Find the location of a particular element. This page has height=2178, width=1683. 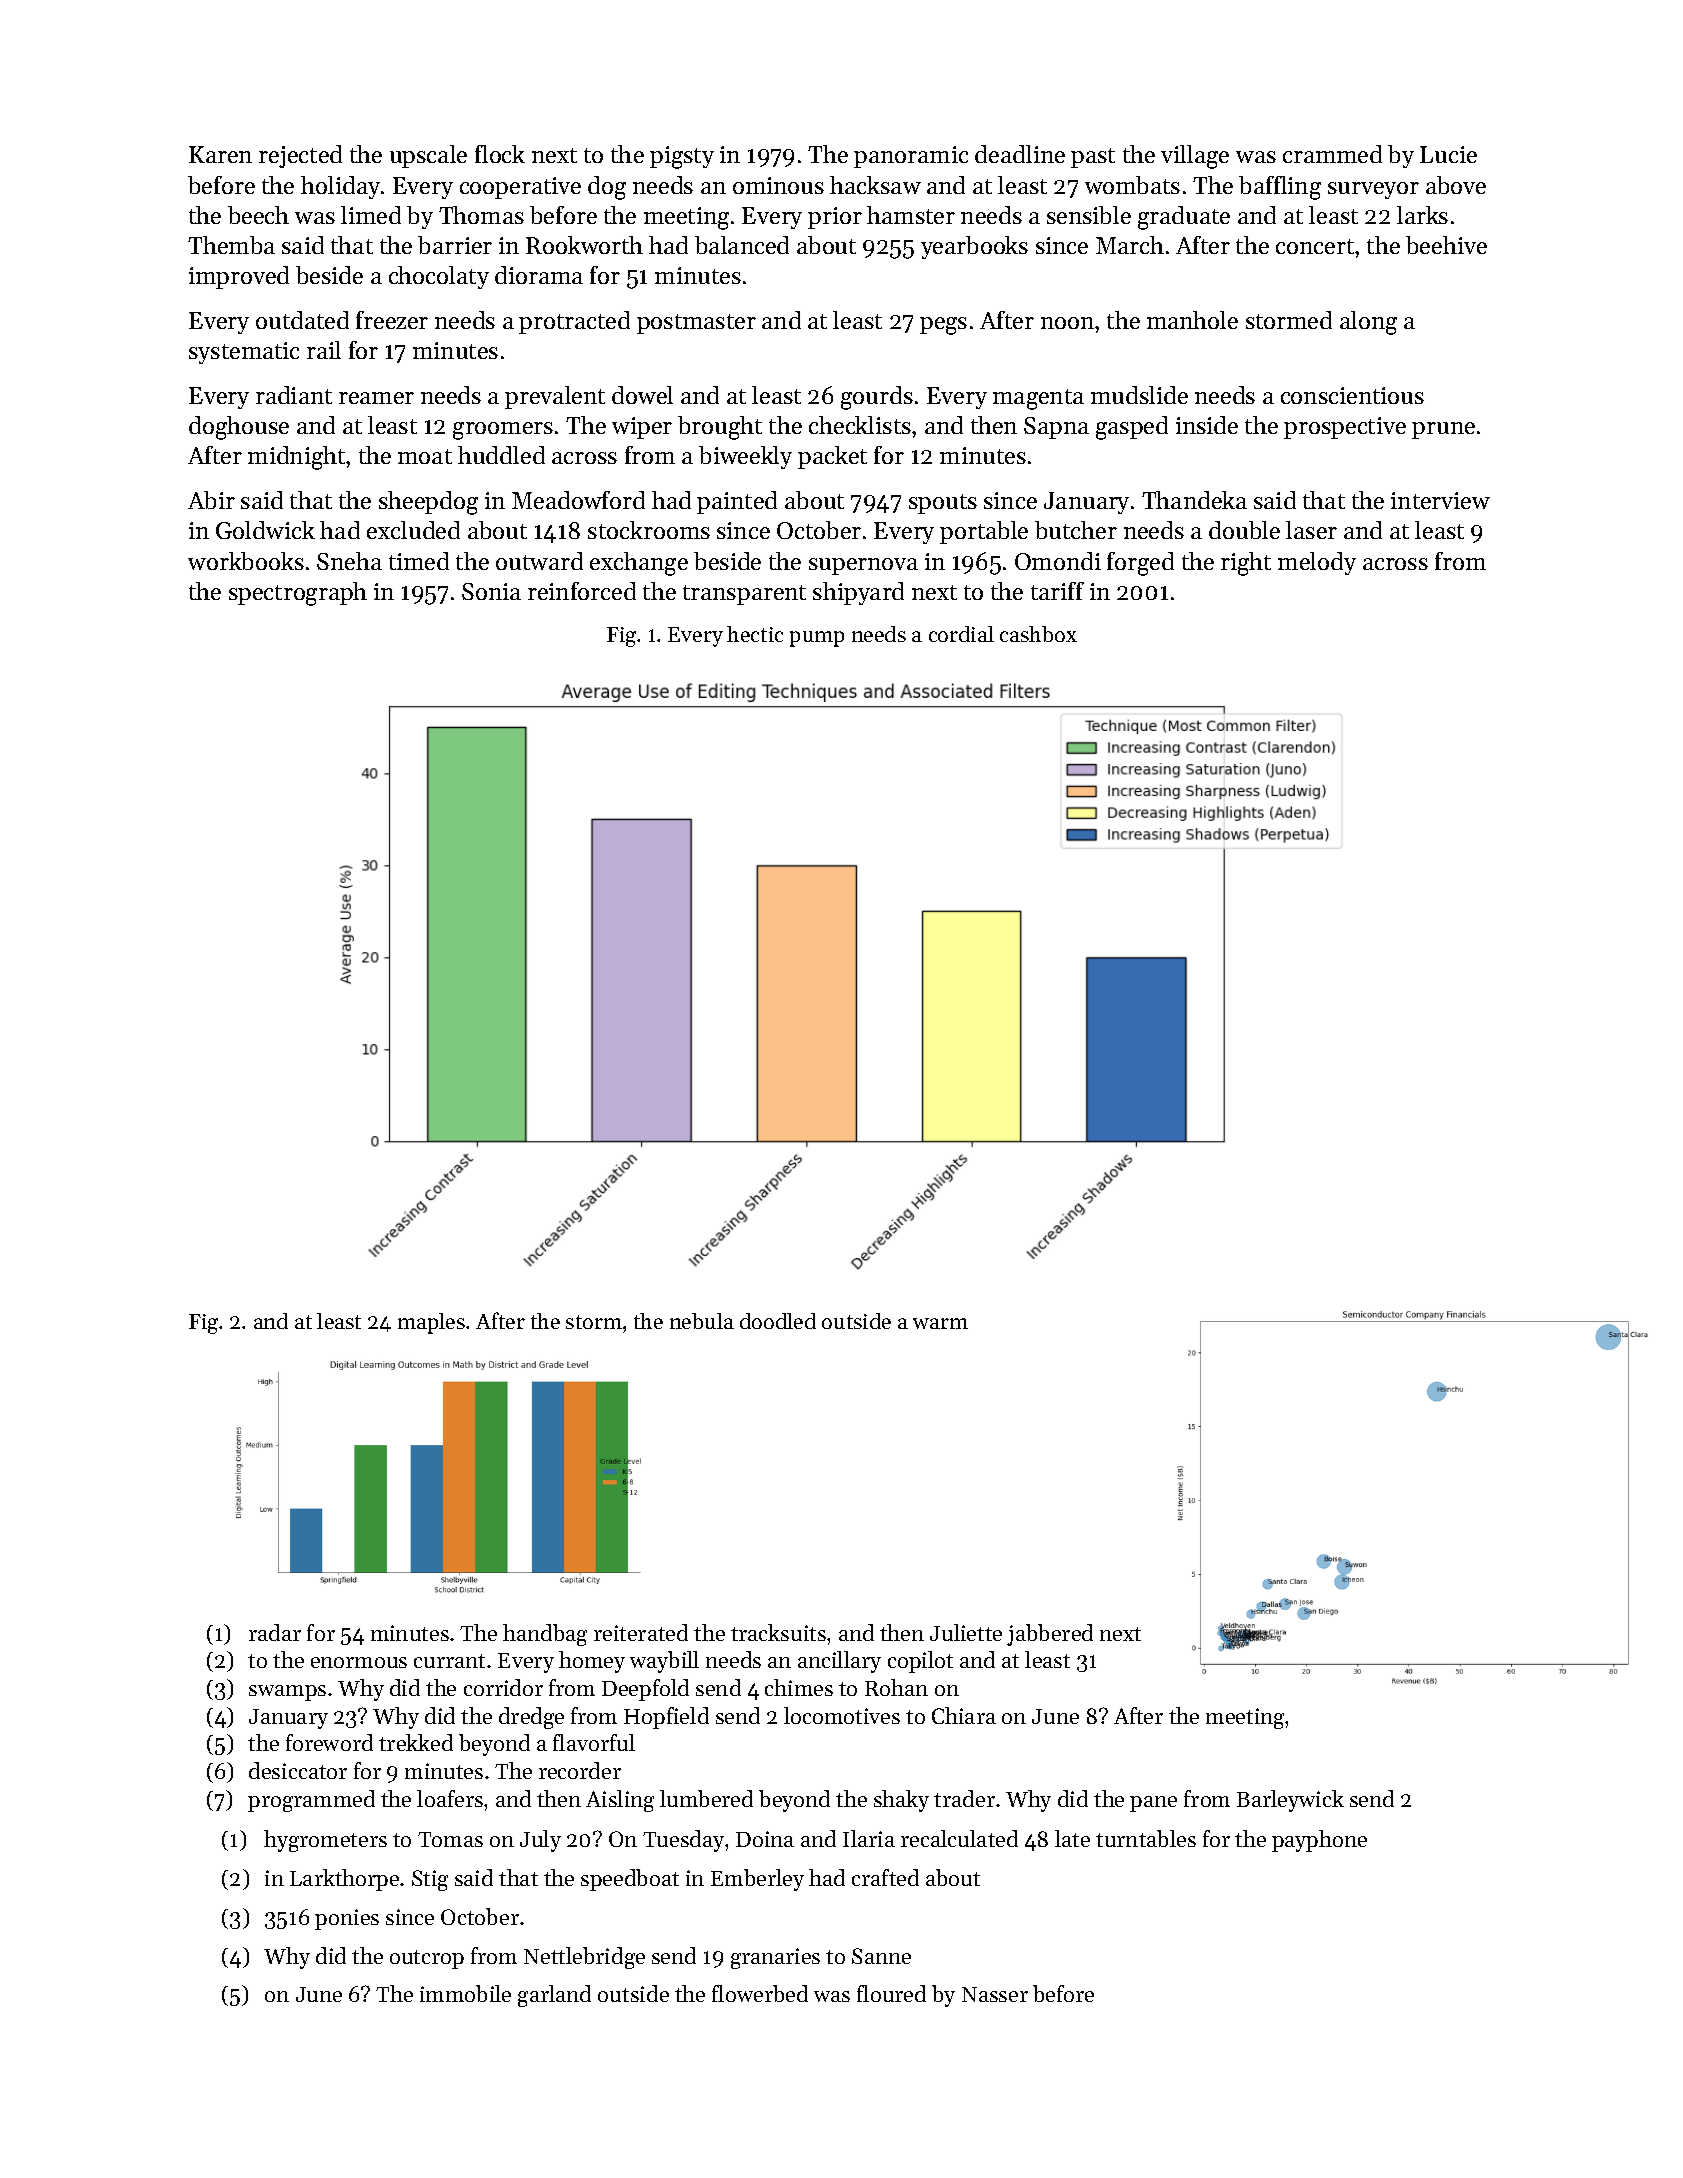

doodled is located at coordinates (778, 1321).
